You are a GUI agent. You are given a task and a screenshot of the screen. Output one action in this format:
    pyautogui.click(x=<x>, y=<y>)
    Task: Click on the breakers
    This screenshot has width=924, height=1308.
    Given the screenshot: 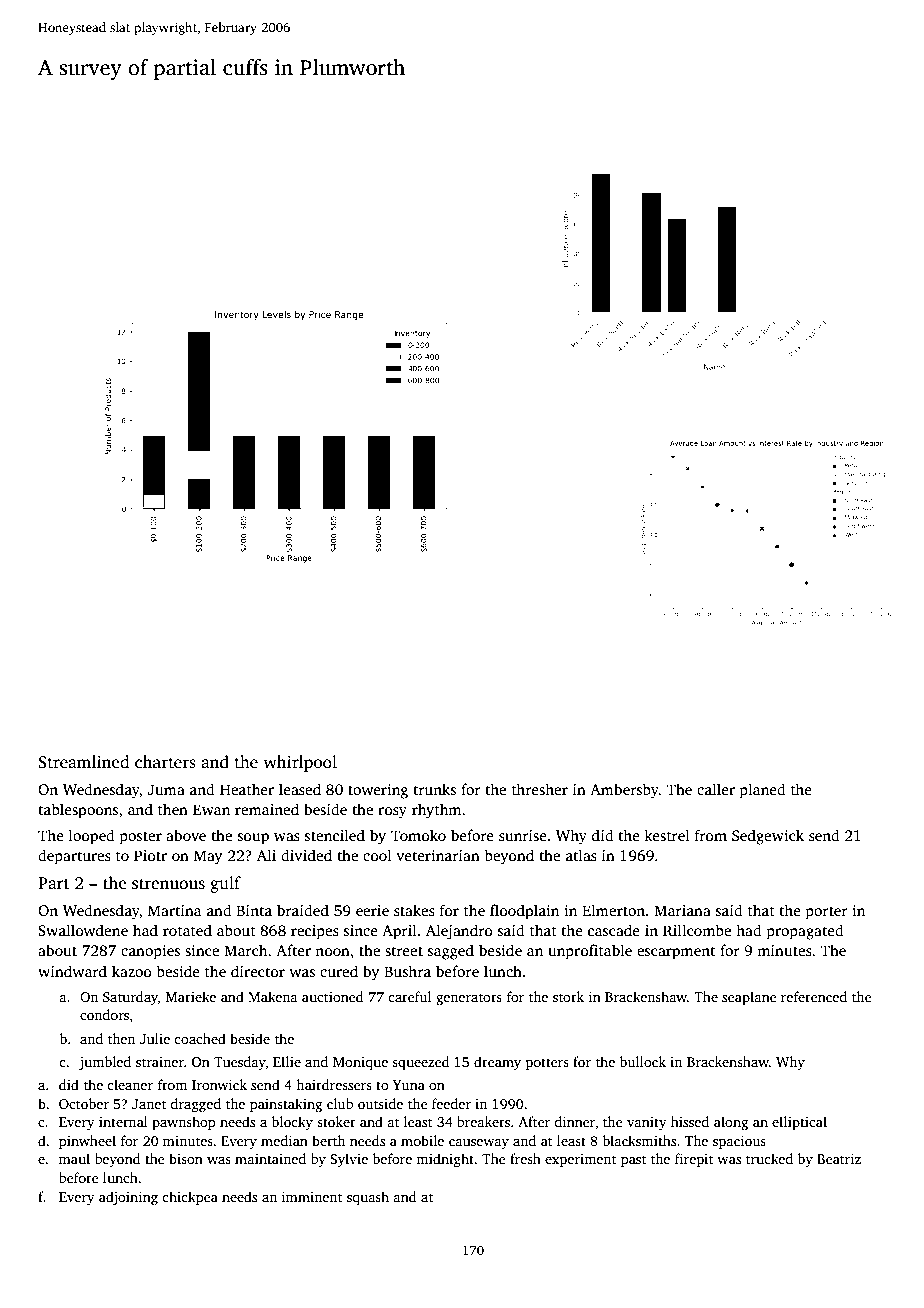 What is the action you would take?
    pyautogui.click(x=483, y=1121)
